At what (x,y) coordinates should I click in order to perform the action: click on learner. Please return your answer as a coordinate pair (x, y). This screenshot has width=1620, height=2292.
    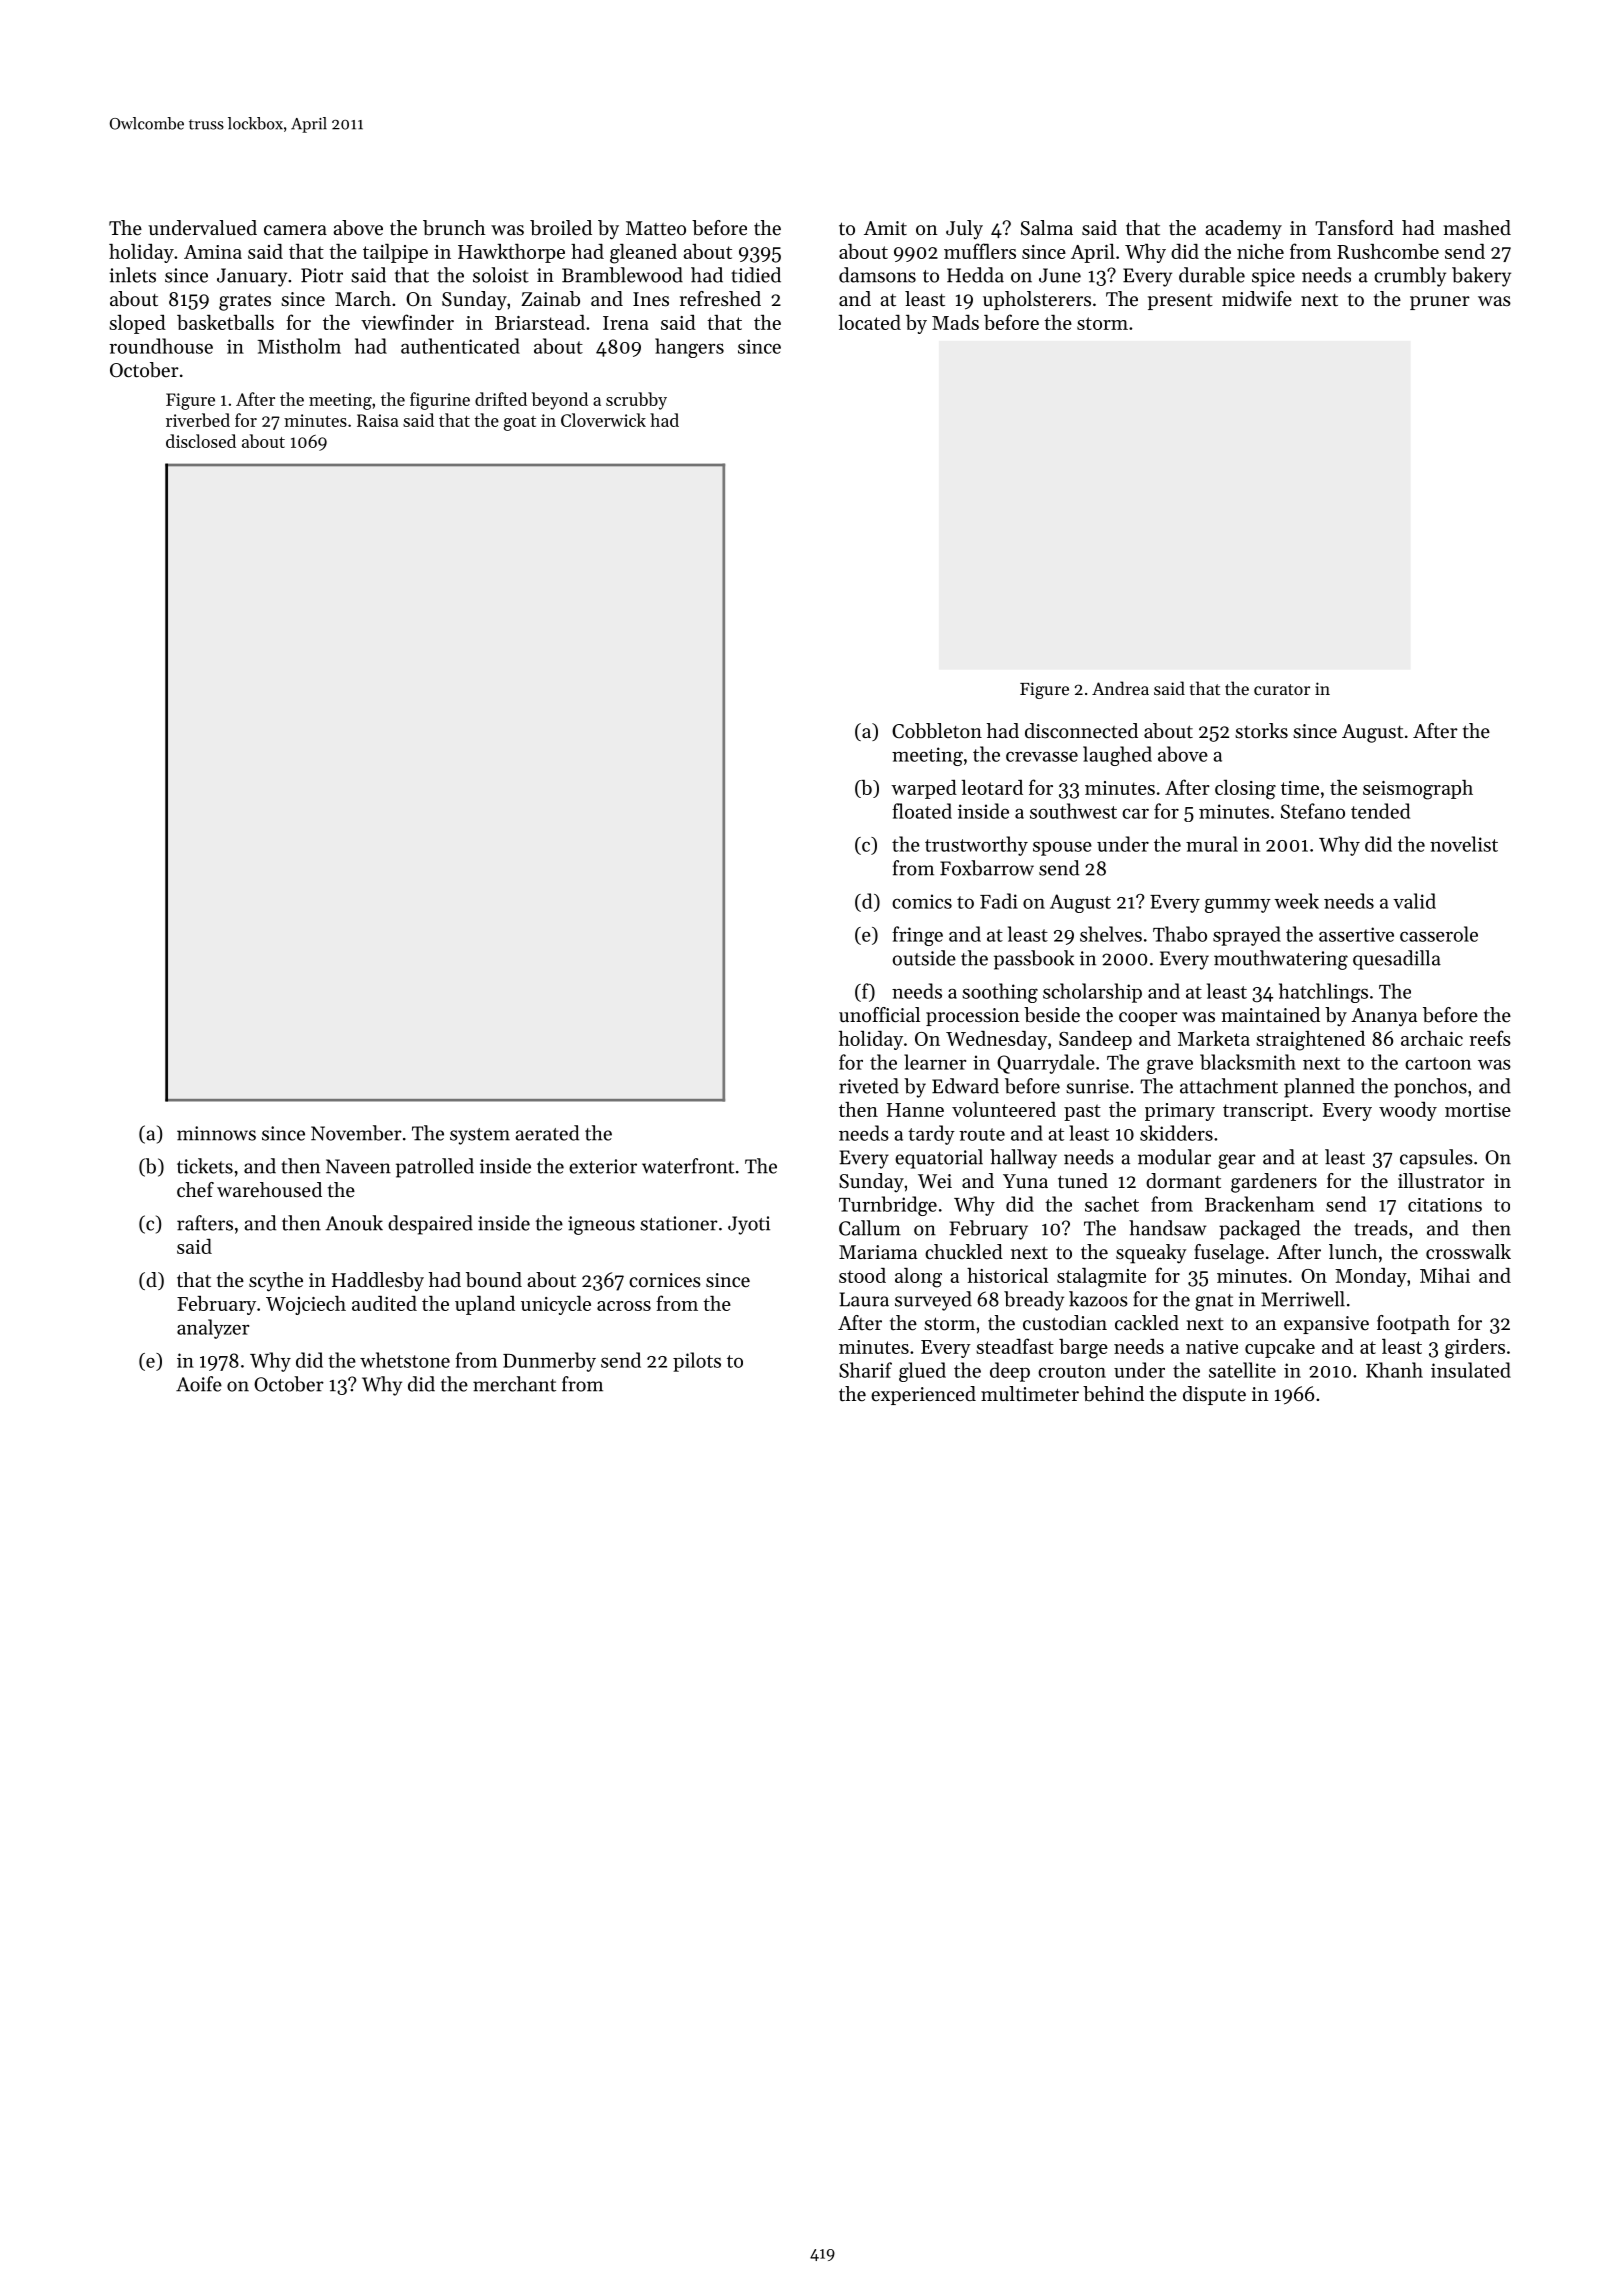
    Looking at the image, I should click on (935, 1062).
